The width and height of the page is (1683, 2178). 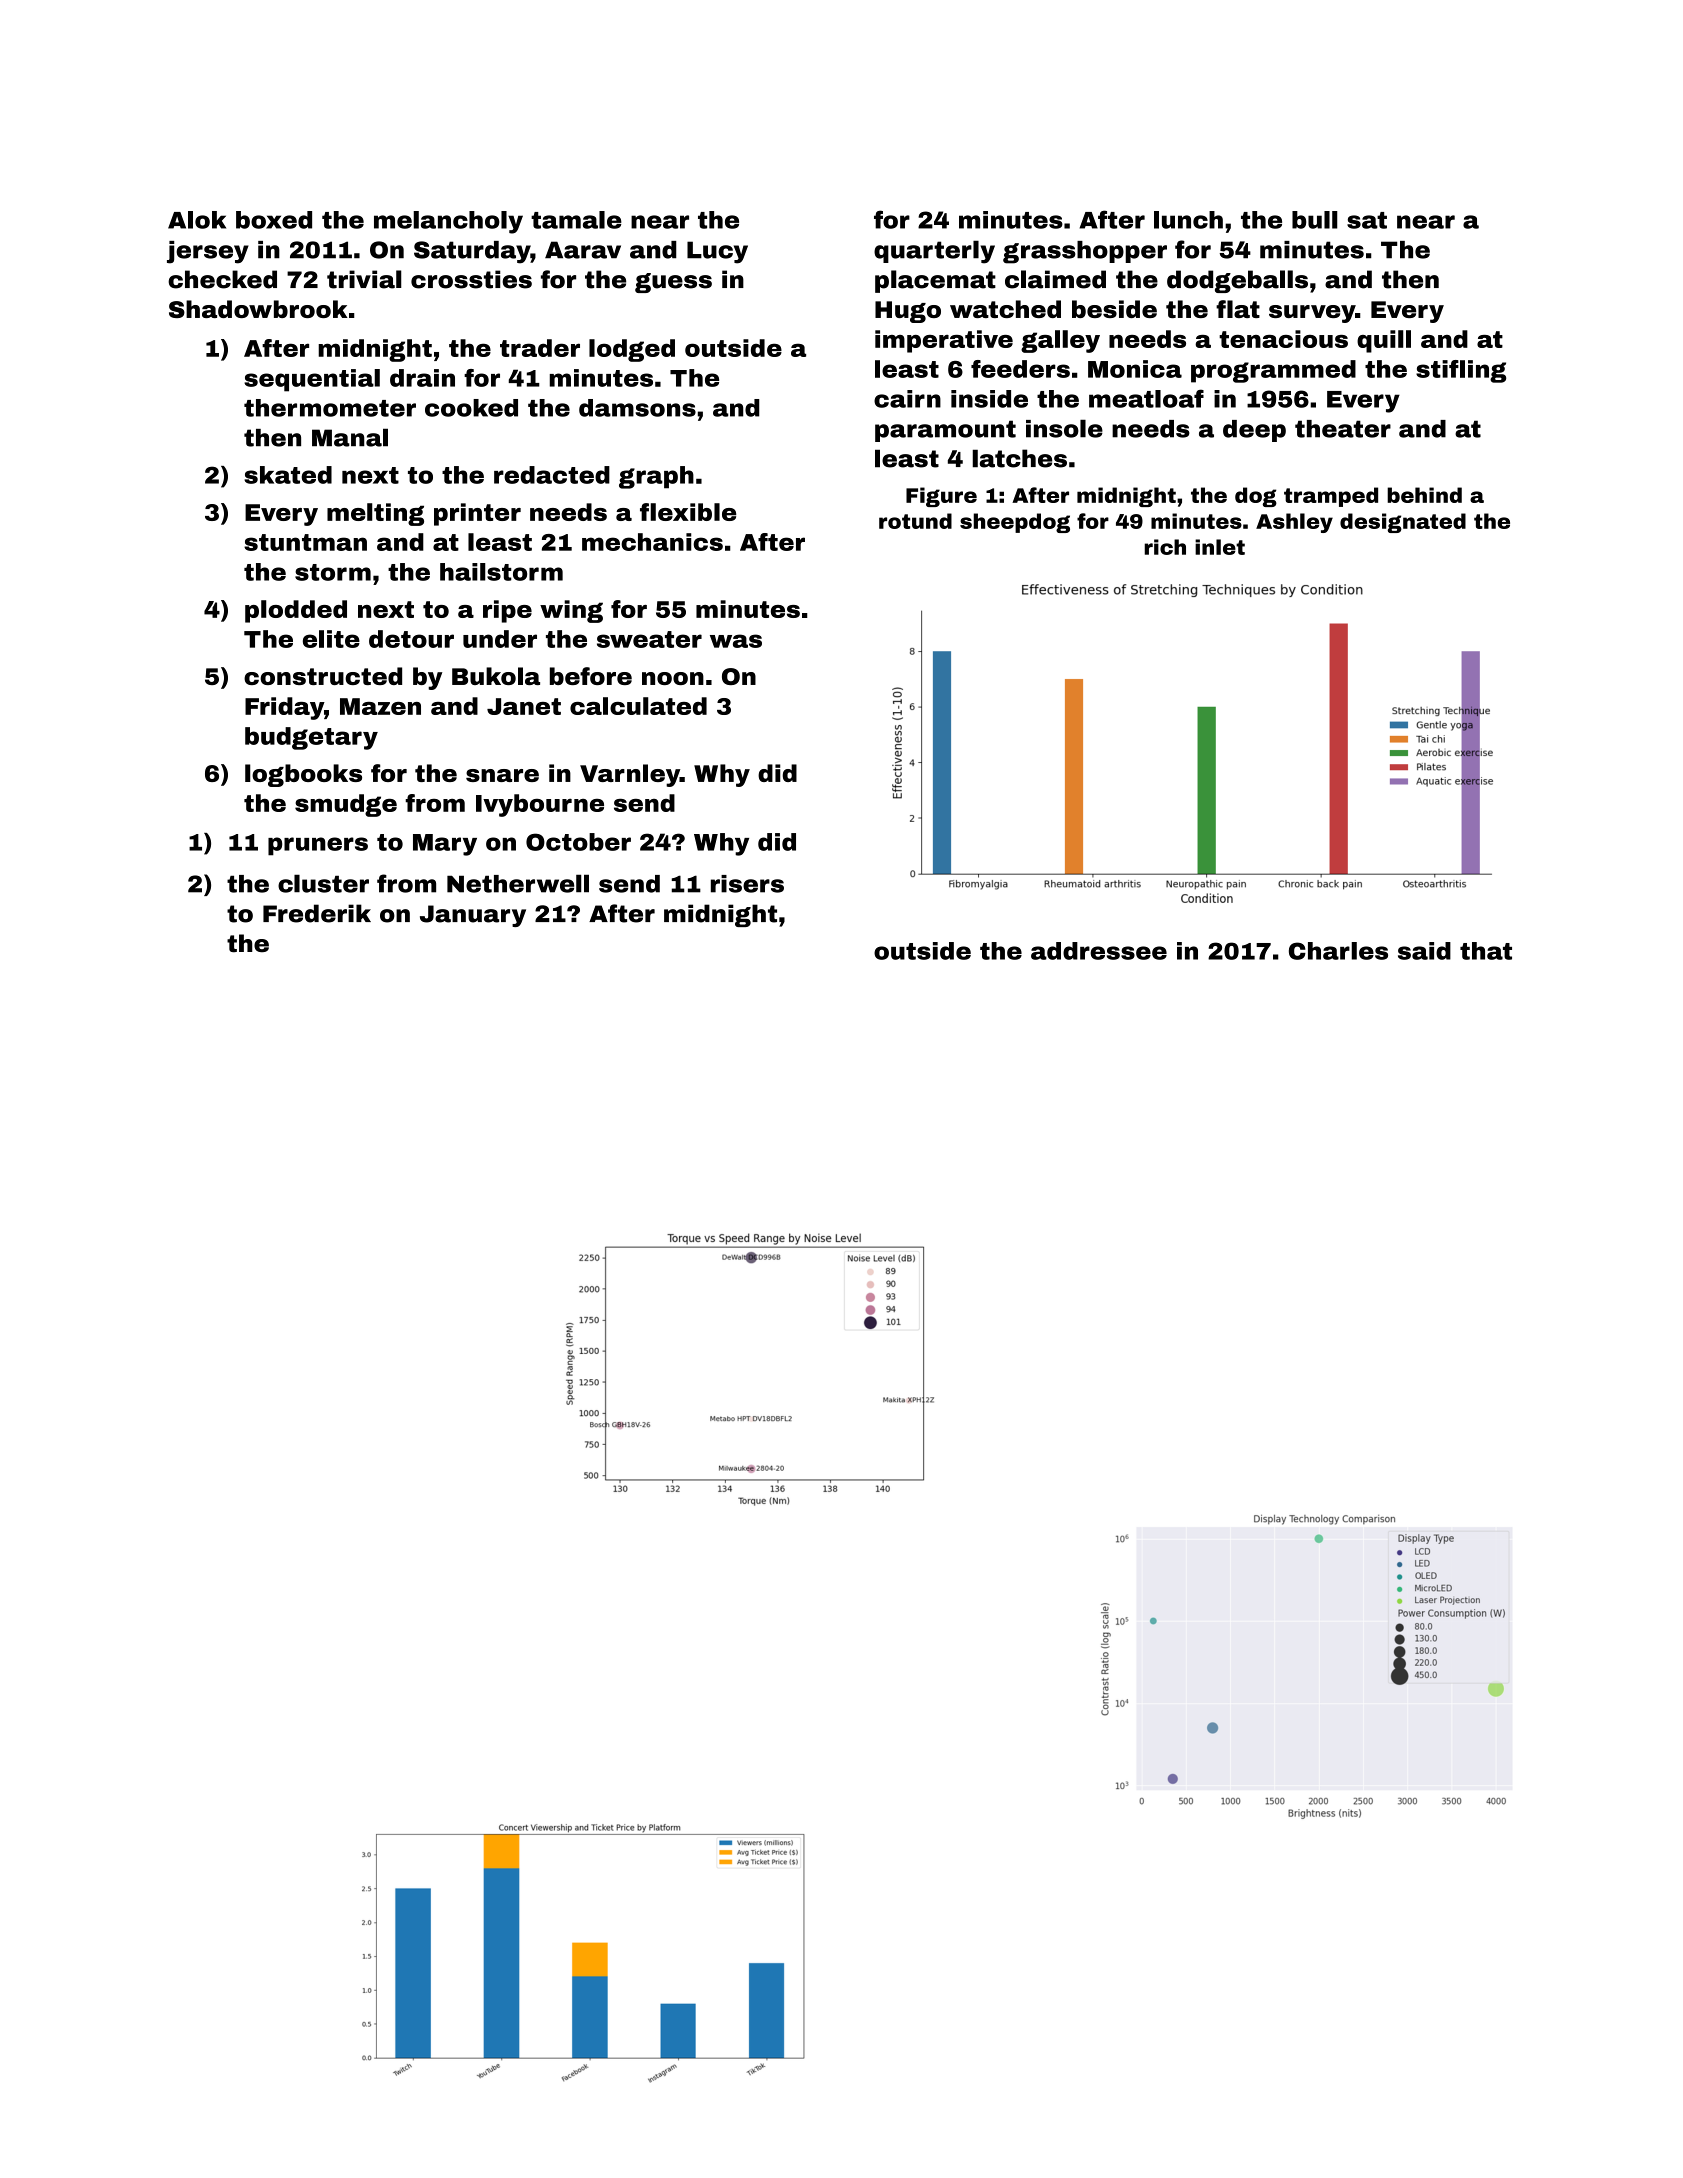 What do you see at coordinates (1188, 220) in the page?
I see `lunch` at bounding box center [1188, 220].
